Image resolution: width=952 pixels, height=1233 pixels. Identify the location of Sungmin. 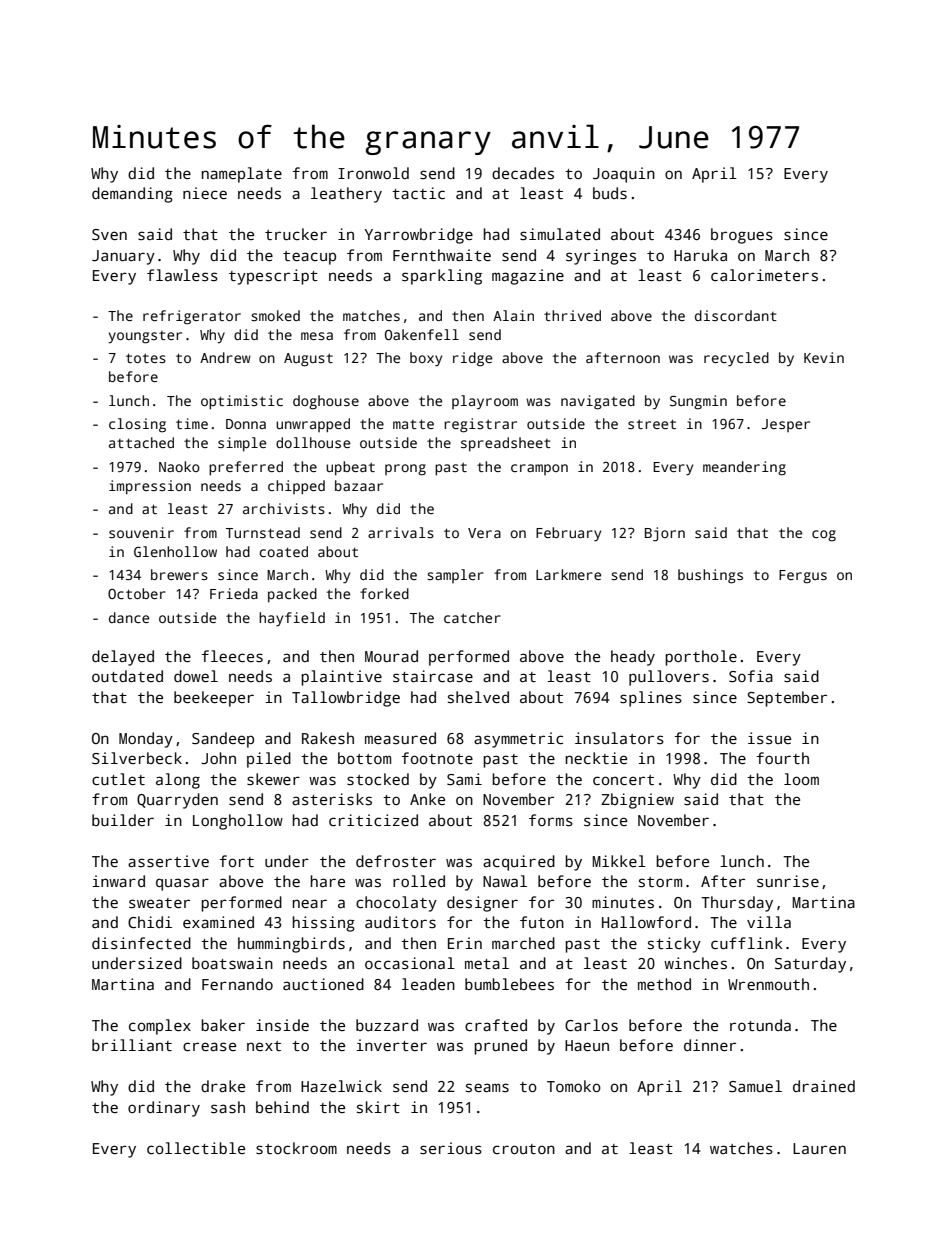
(698, 402).
